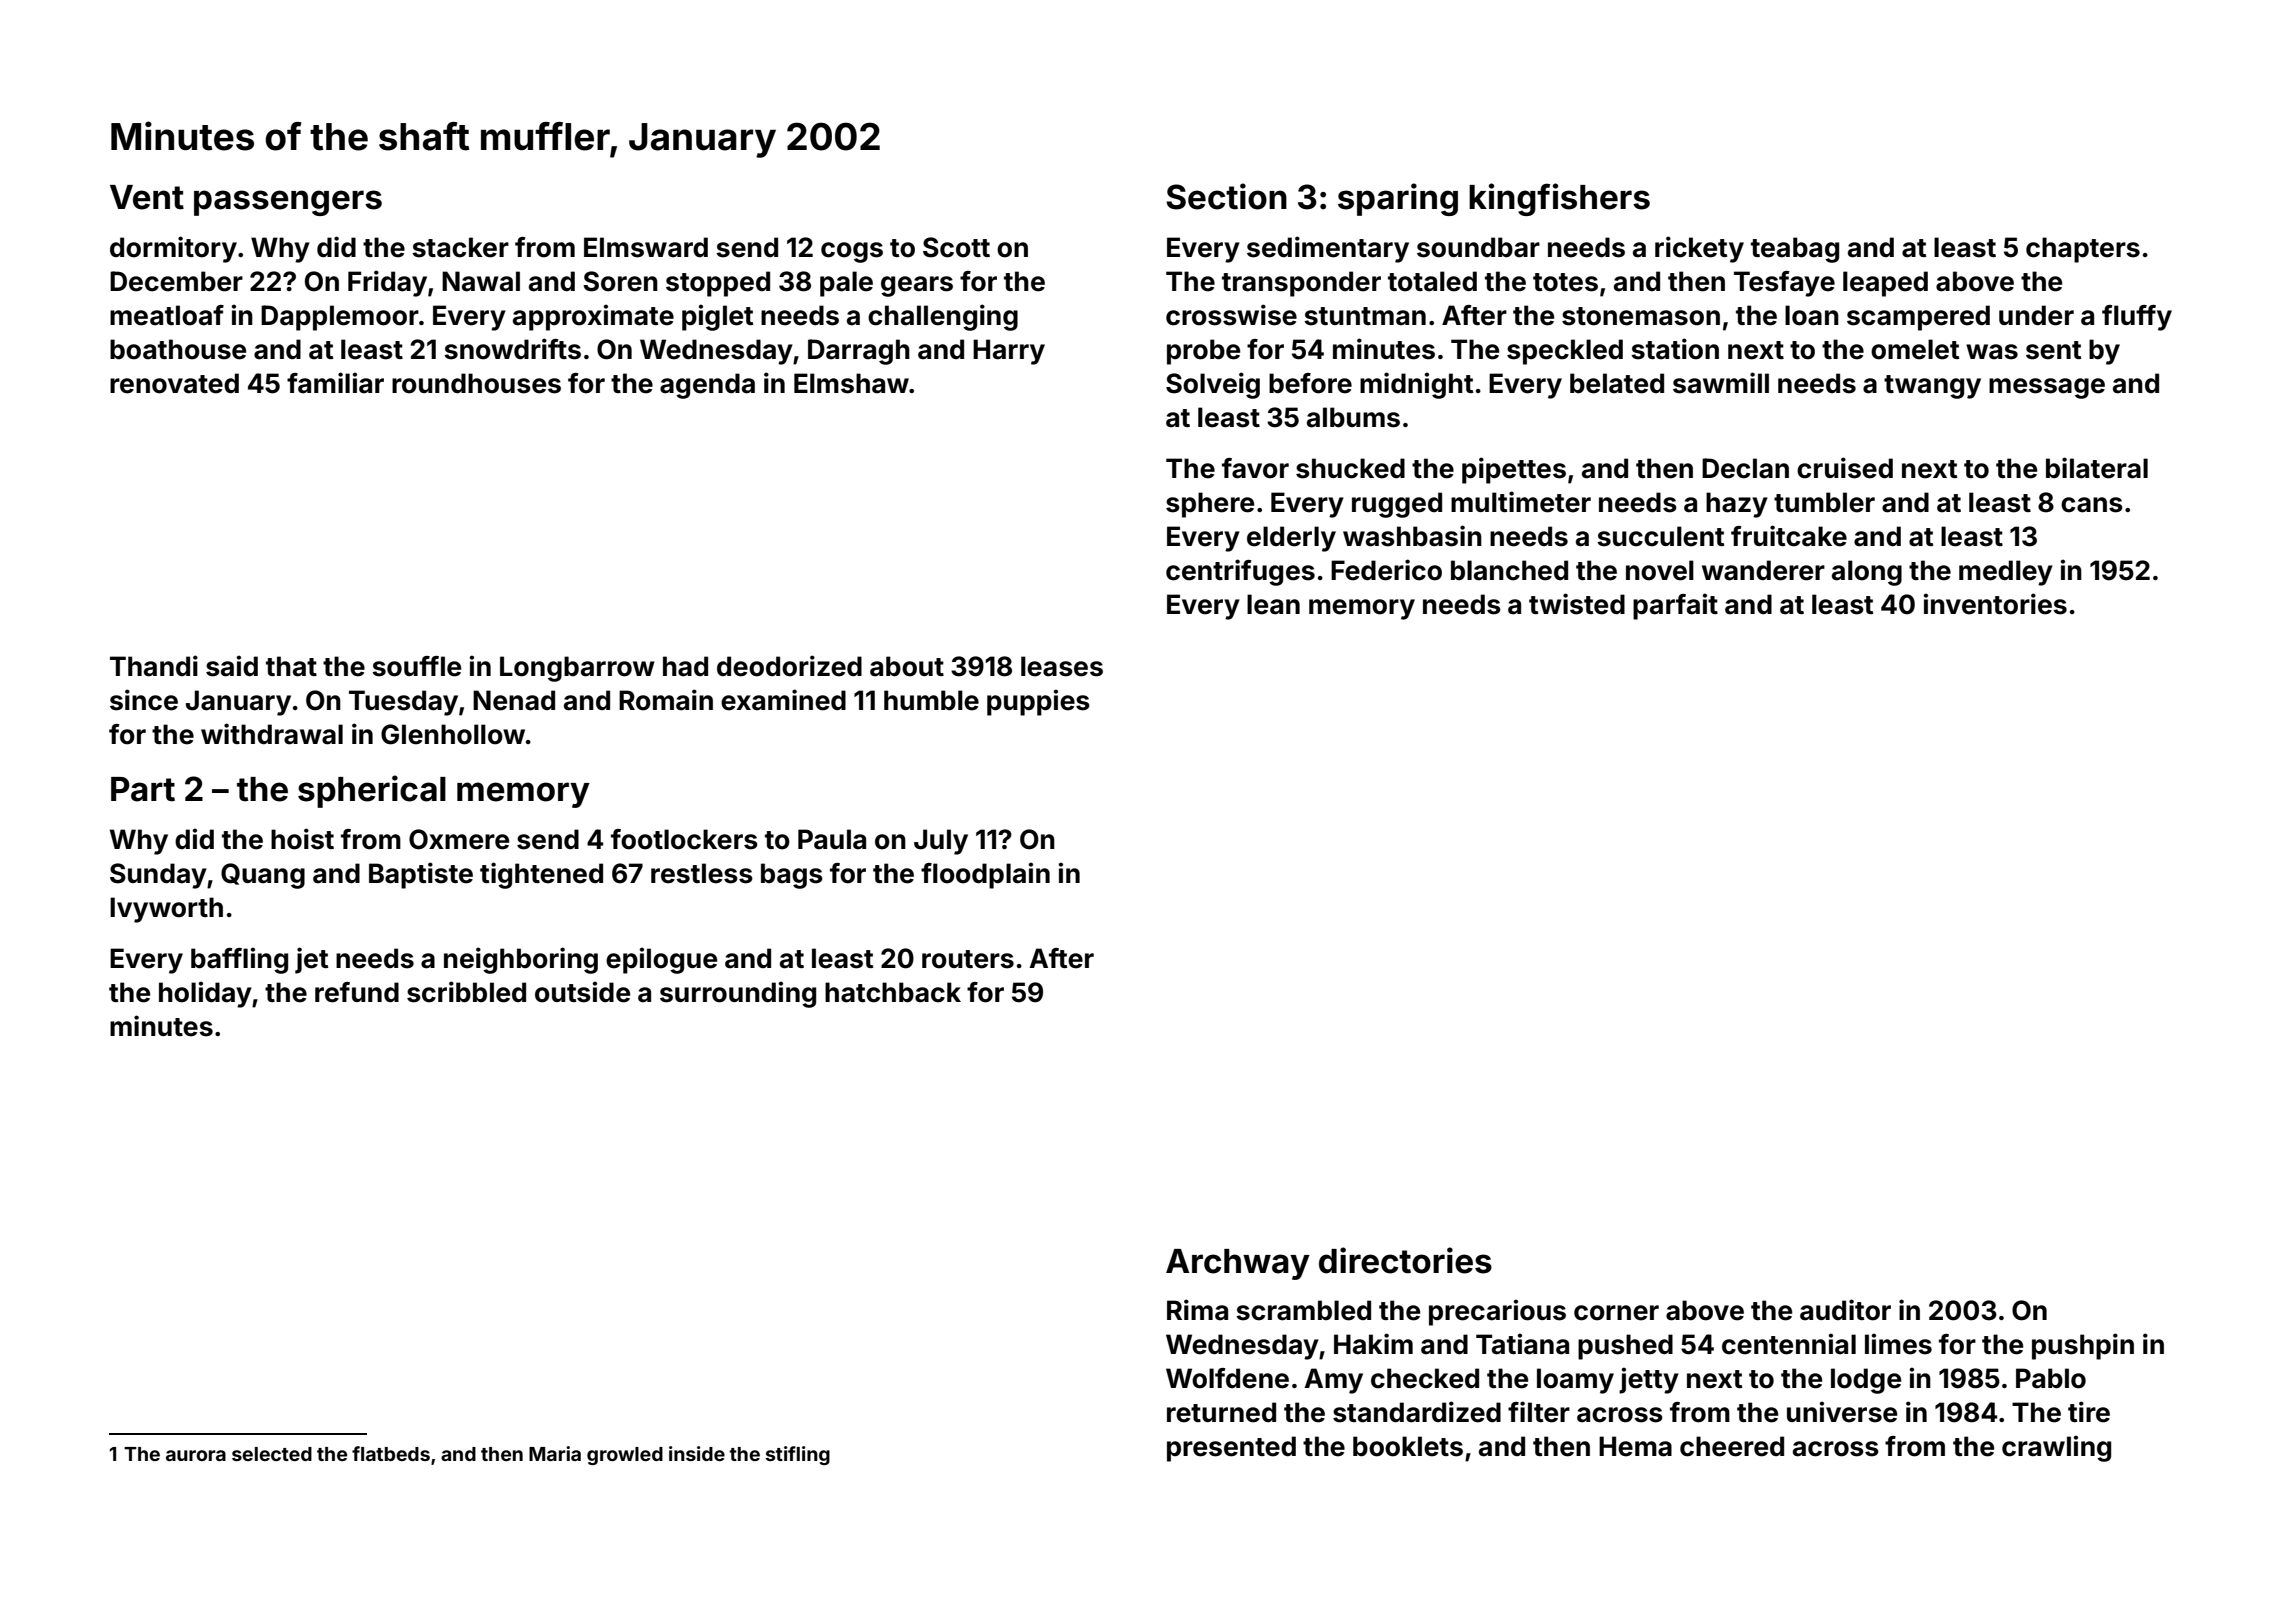 The height and width of the image is (1620, 2292). I want to click on auditor, so click(1845, 1310).
